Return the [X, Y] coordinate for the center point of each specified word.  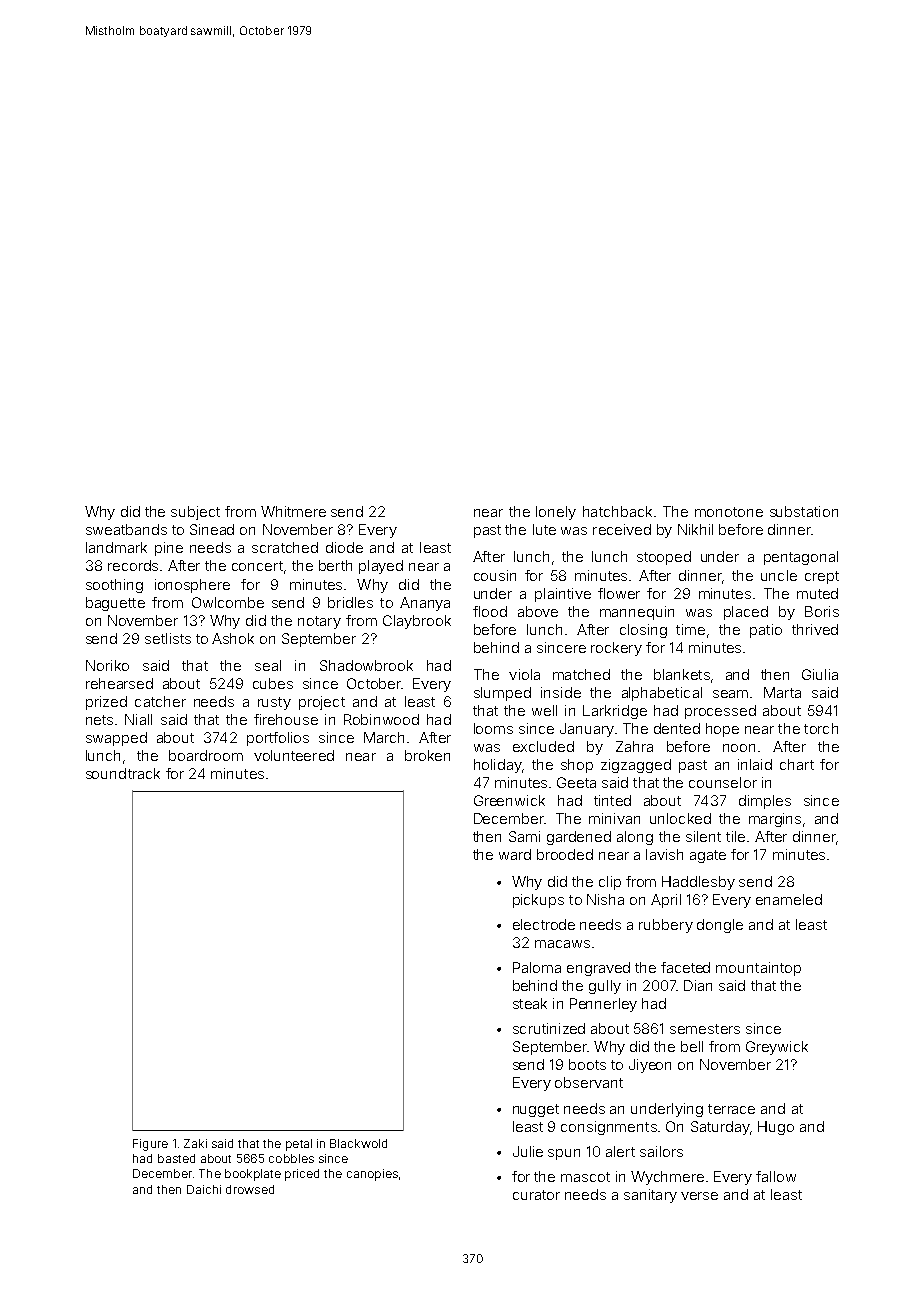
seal [268, 665]
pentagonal [801, 558]
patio [766, 631]
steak [530, 1003]
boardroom [206, 755]
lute [544, 529]
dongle [720, 926]
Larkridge [615, 712]
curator [536, 1195]
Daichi [204, 1189]
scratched [285, 547]
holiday [498, 766]
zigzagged [636, 766]
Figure [150, 1145]
